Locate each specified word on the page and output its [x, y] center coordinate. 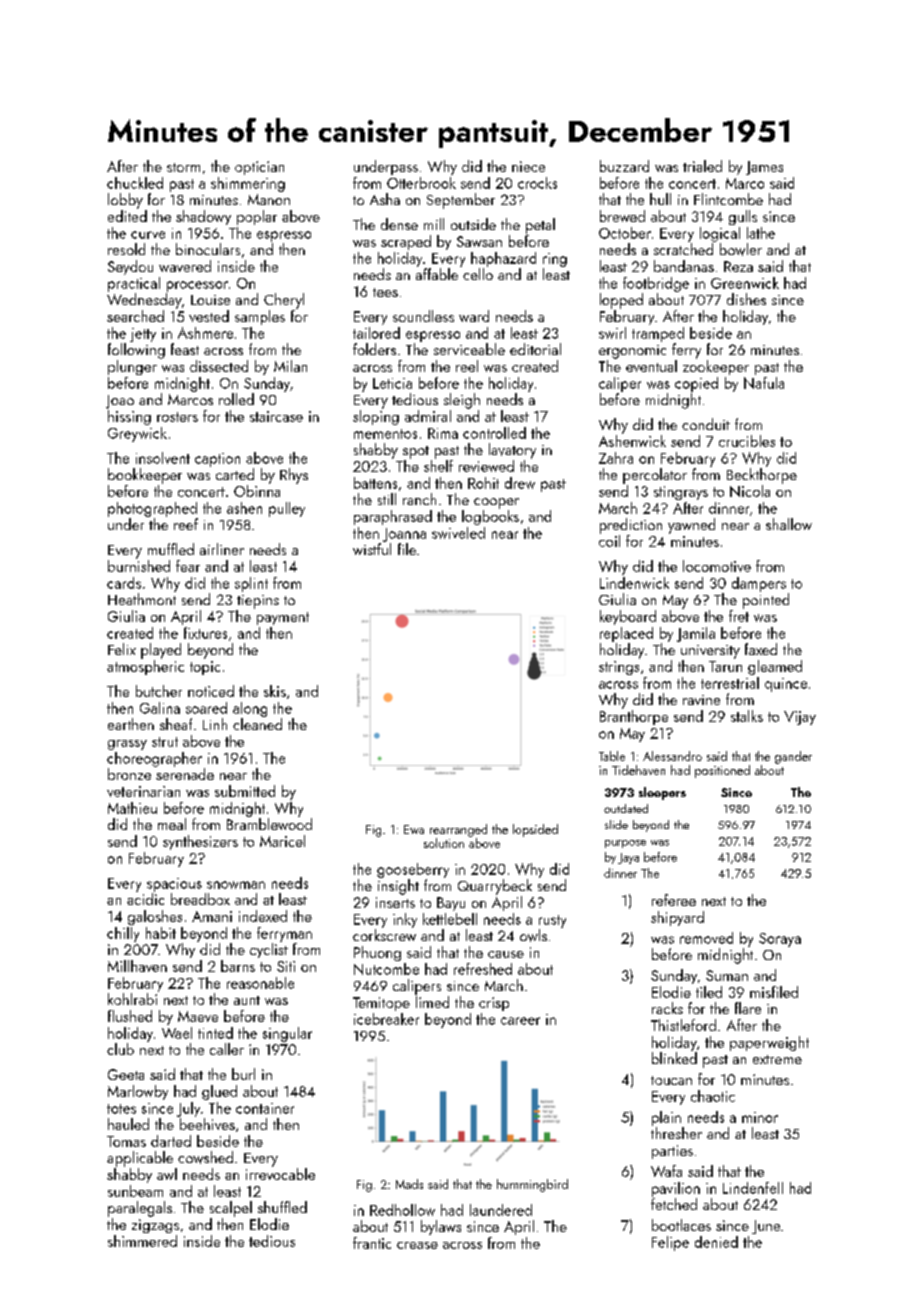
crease [417, 1245]
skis [275, 691]
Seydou [130, 267]
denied [716, 1242]
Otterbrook [421, 183]
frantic [372, 1243]
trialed [702, 166]
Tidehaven [638, 770]
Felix [122, 649]
